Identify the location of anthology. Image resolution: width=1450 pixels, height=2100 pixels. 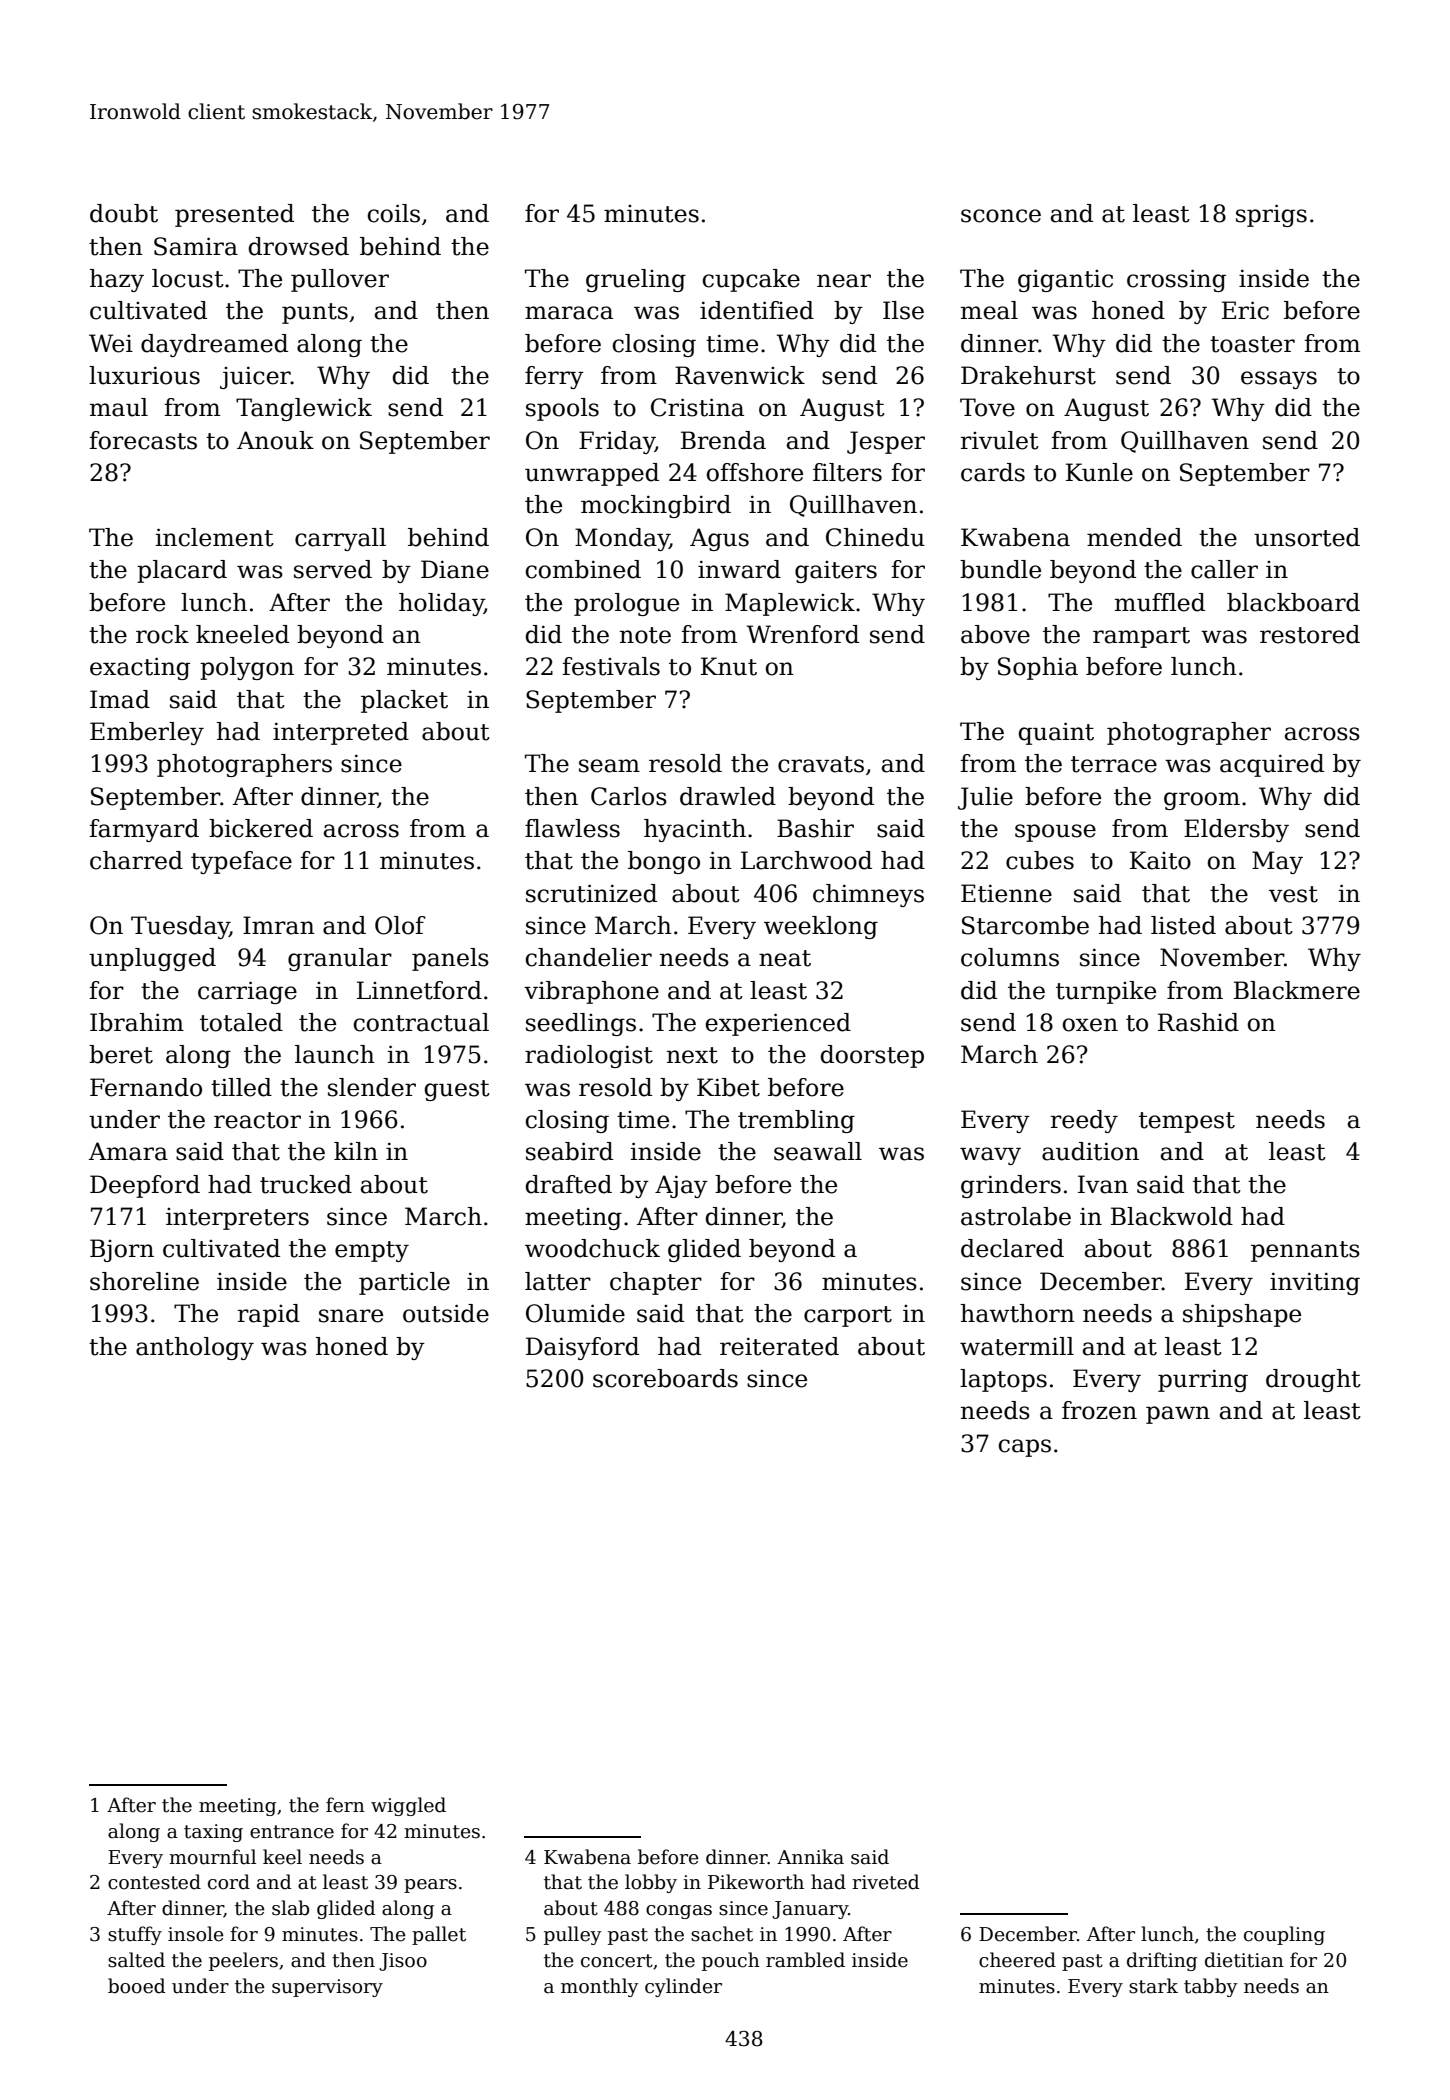
(195, 1348).
